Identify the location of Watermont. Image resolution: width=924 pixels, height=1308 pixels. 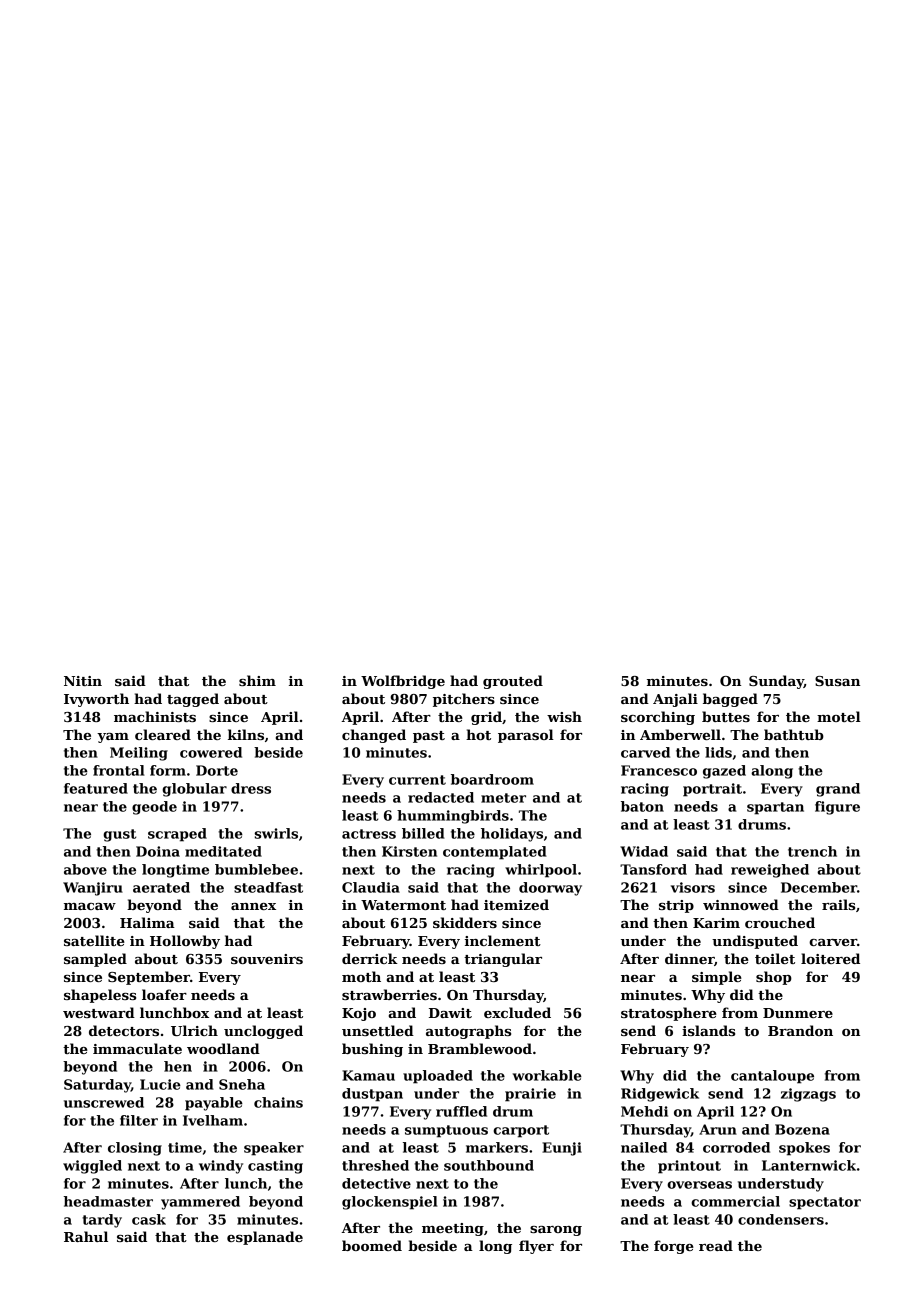
(403, 905).
